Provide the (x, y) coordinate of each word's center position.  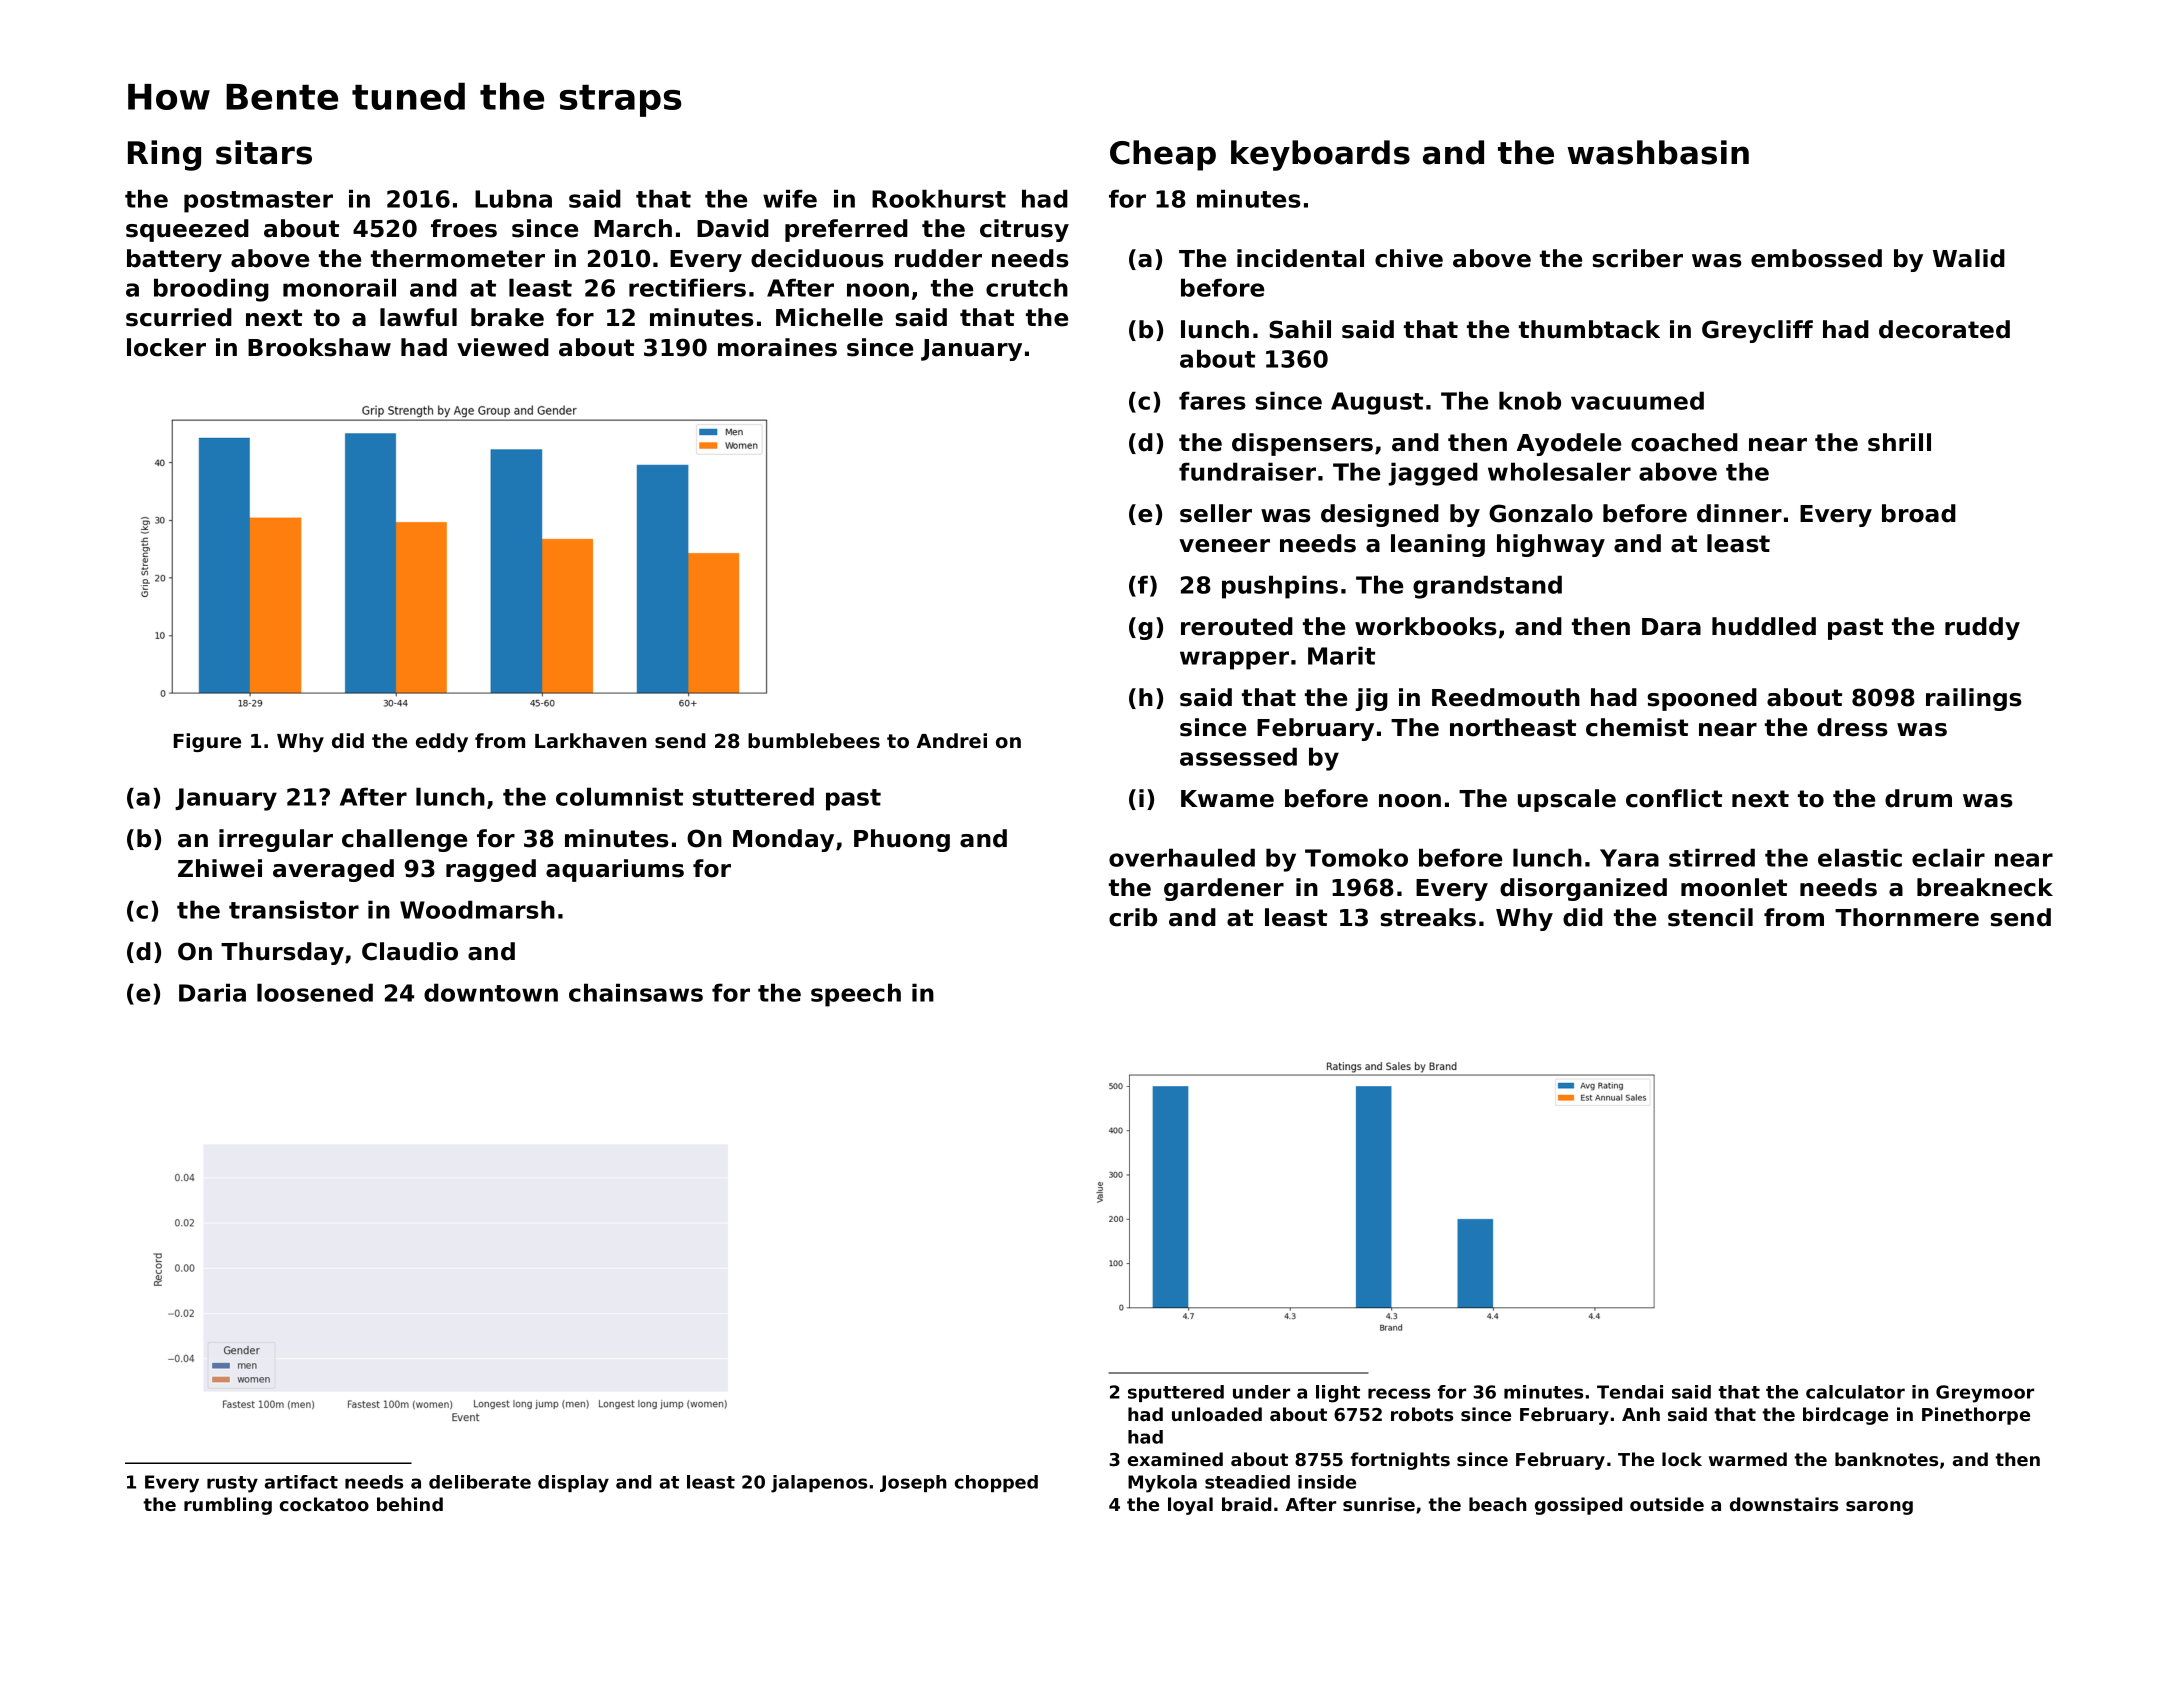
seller (1216, 513)
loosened (315, 992)
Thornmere (1907, 917)
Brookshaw (319, 347)
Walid (1969, 258)
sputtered (1176, 1393)
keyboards (1320, 155)
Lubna (513, 198)
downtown (491, 992)
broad (1919, 513)
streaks (1428, 917)
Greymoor (1985, 1394)
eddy (442, 742)
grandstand (1487, 587)
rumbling (228, 1506)
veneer (1224, 546)
